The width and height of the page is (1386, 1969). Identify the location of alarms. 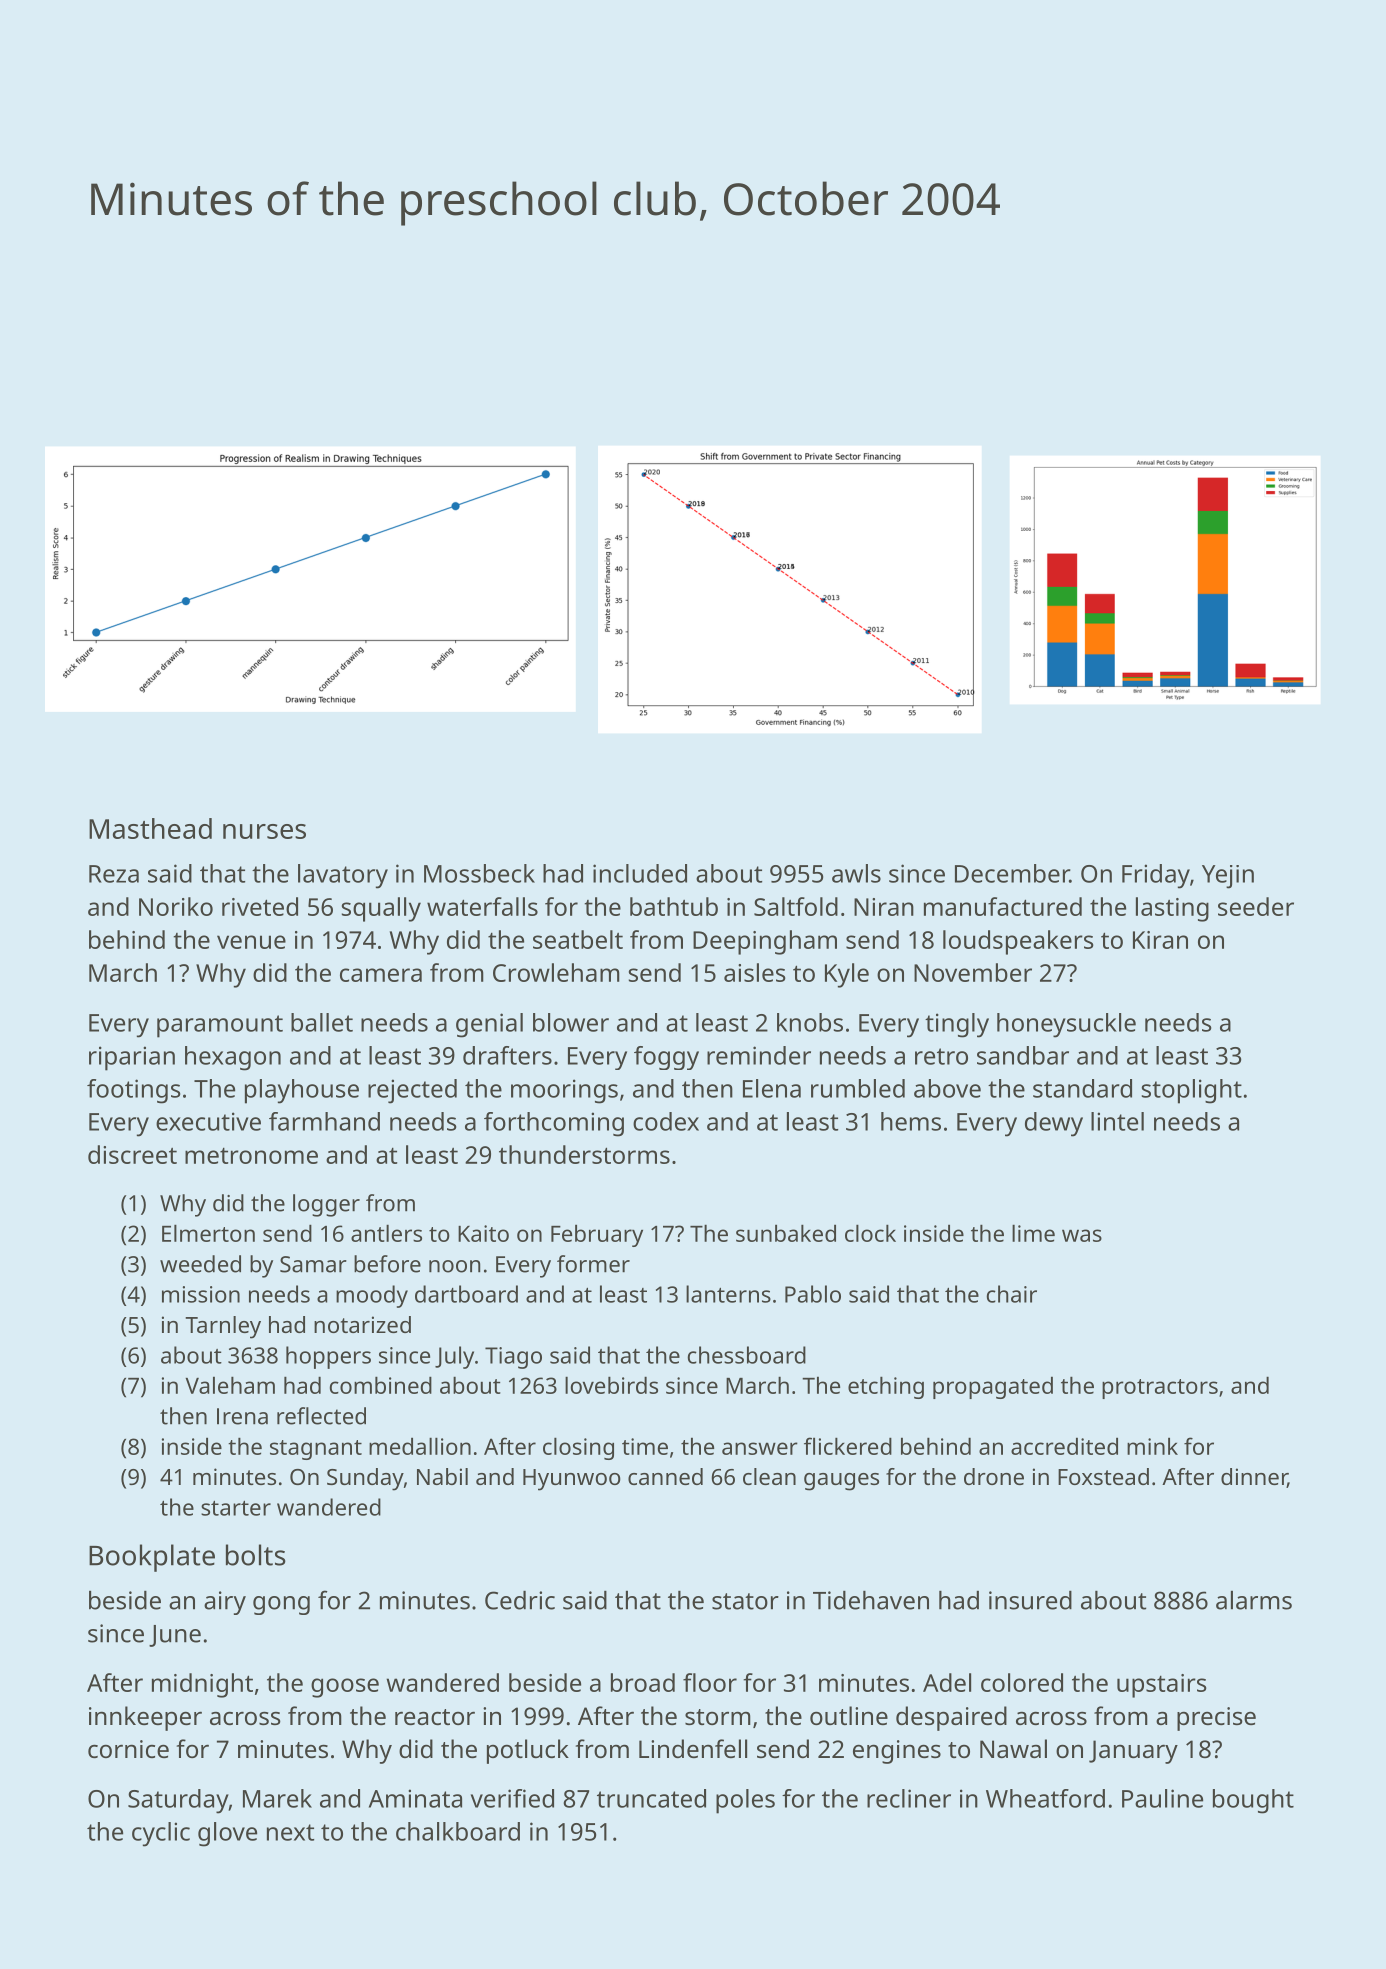
(1254, 1600).
